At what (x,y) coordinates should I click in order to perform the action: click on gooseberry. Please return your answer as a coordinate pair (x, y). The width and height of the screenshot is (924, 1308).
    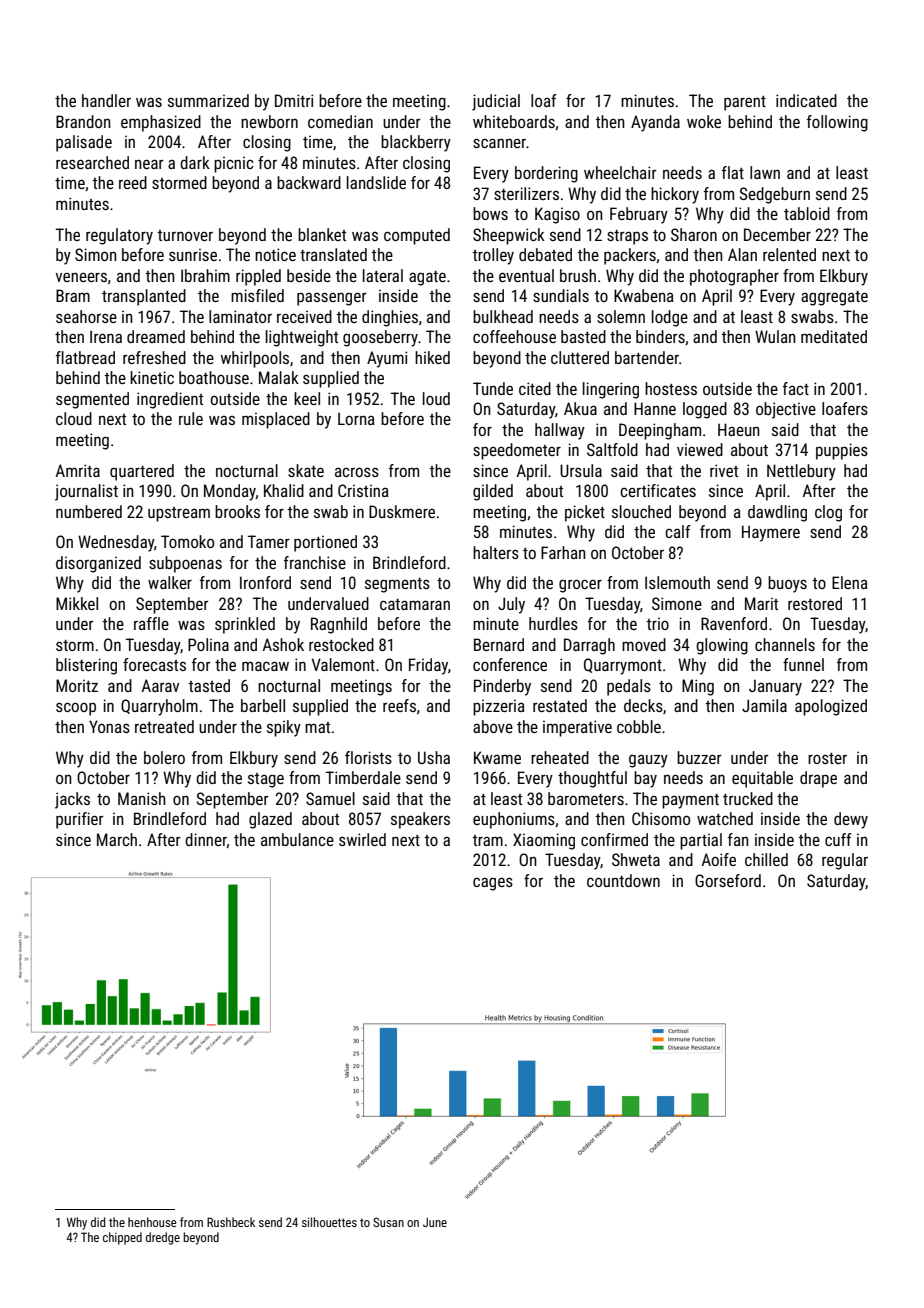
    Looking at the image, I should click on (380, 338).
